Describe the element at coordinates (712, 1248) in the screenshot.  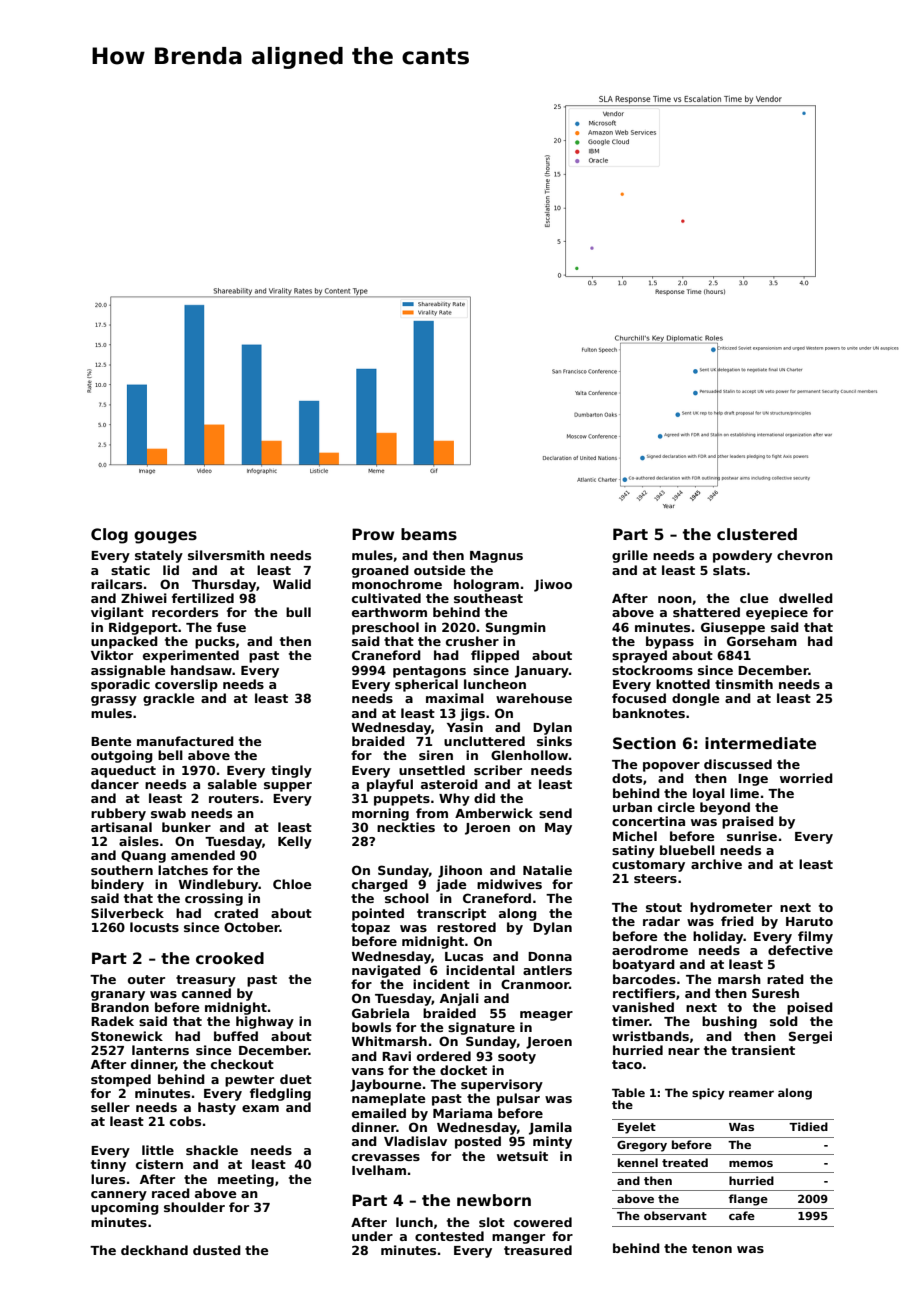
I see `tenon` at that location.
